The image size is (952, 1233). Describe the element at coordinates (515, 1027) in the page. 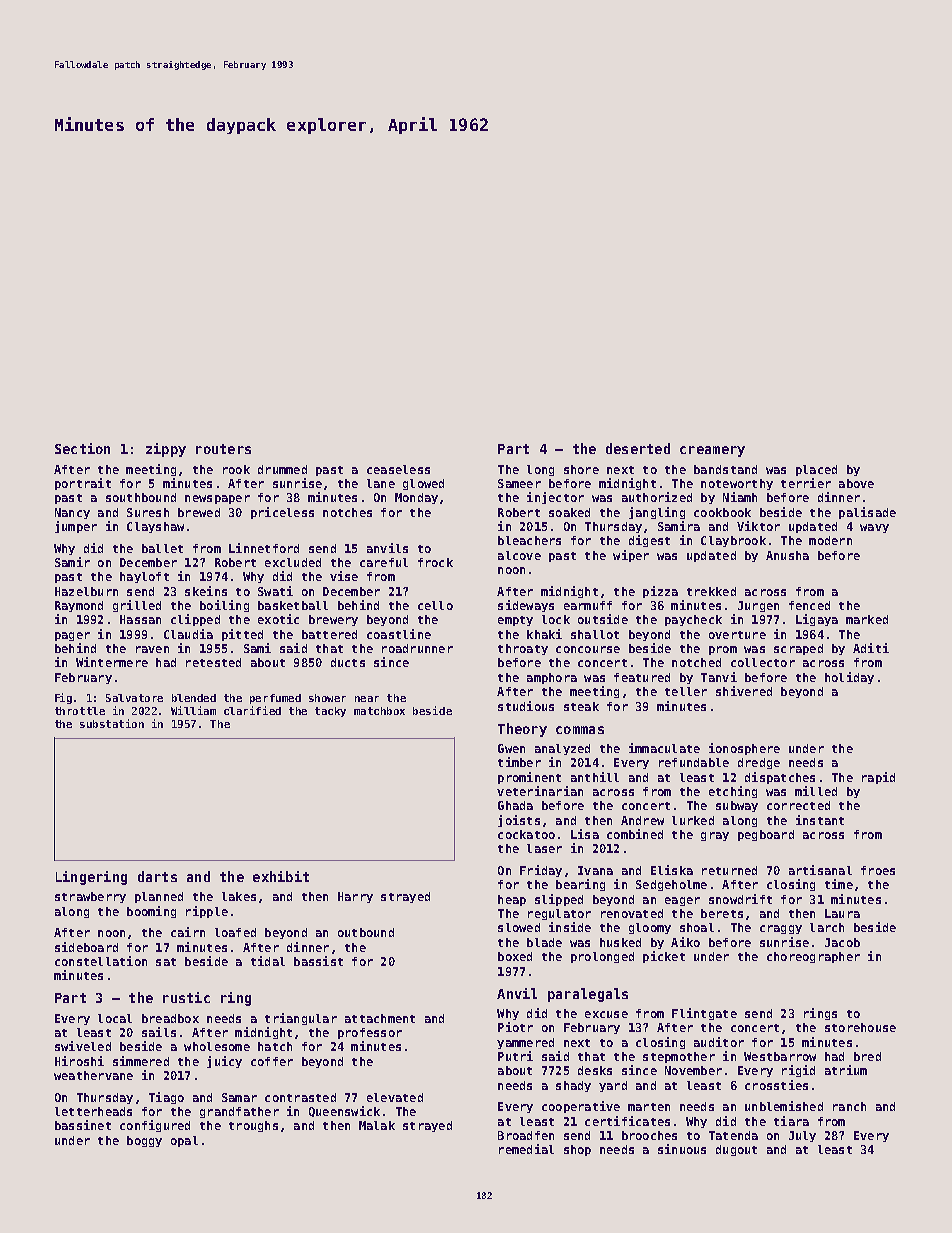

I see `Piotr` at that location.
